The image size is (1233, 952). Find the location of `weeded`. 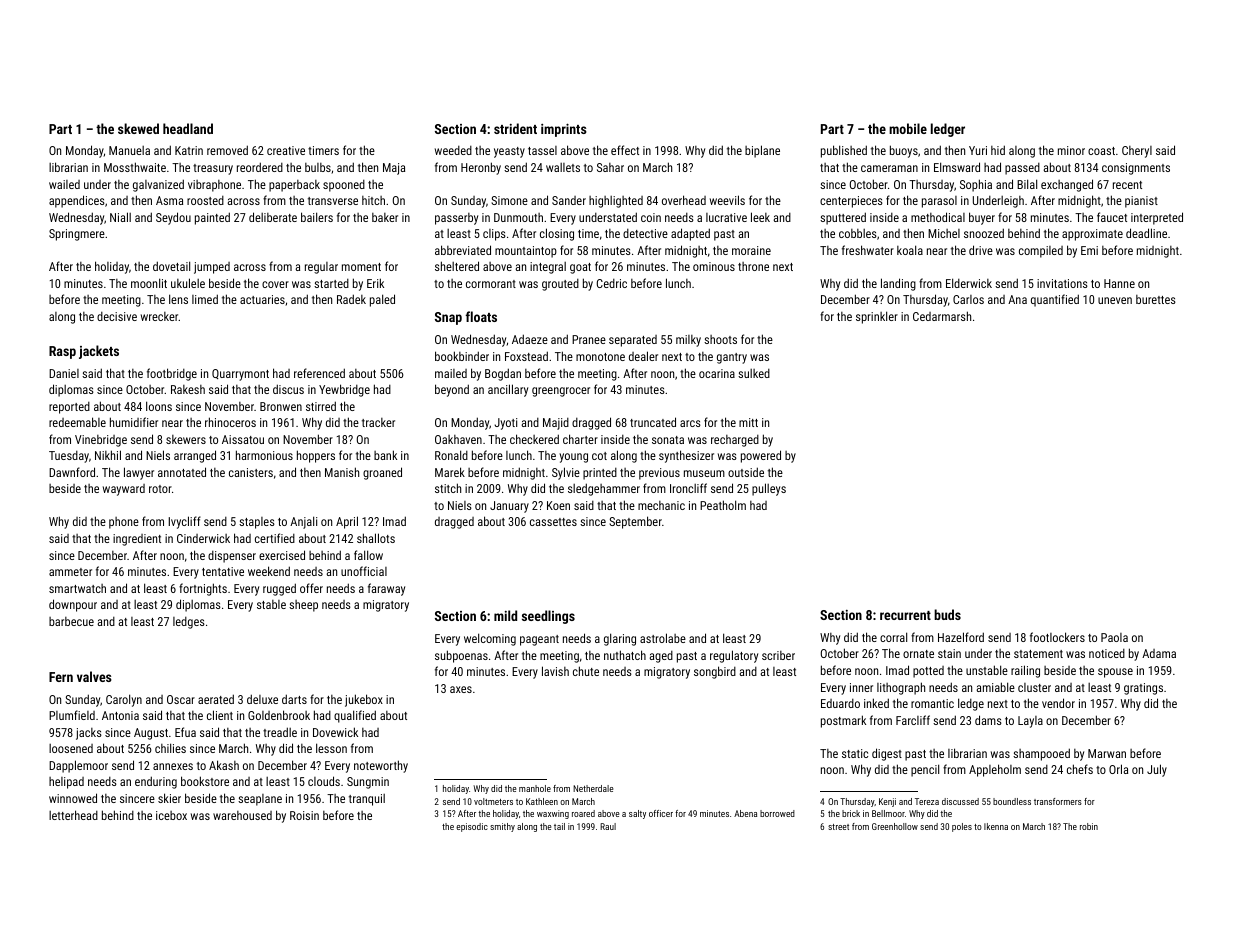

weeded is located at coordinates (453, 150).
